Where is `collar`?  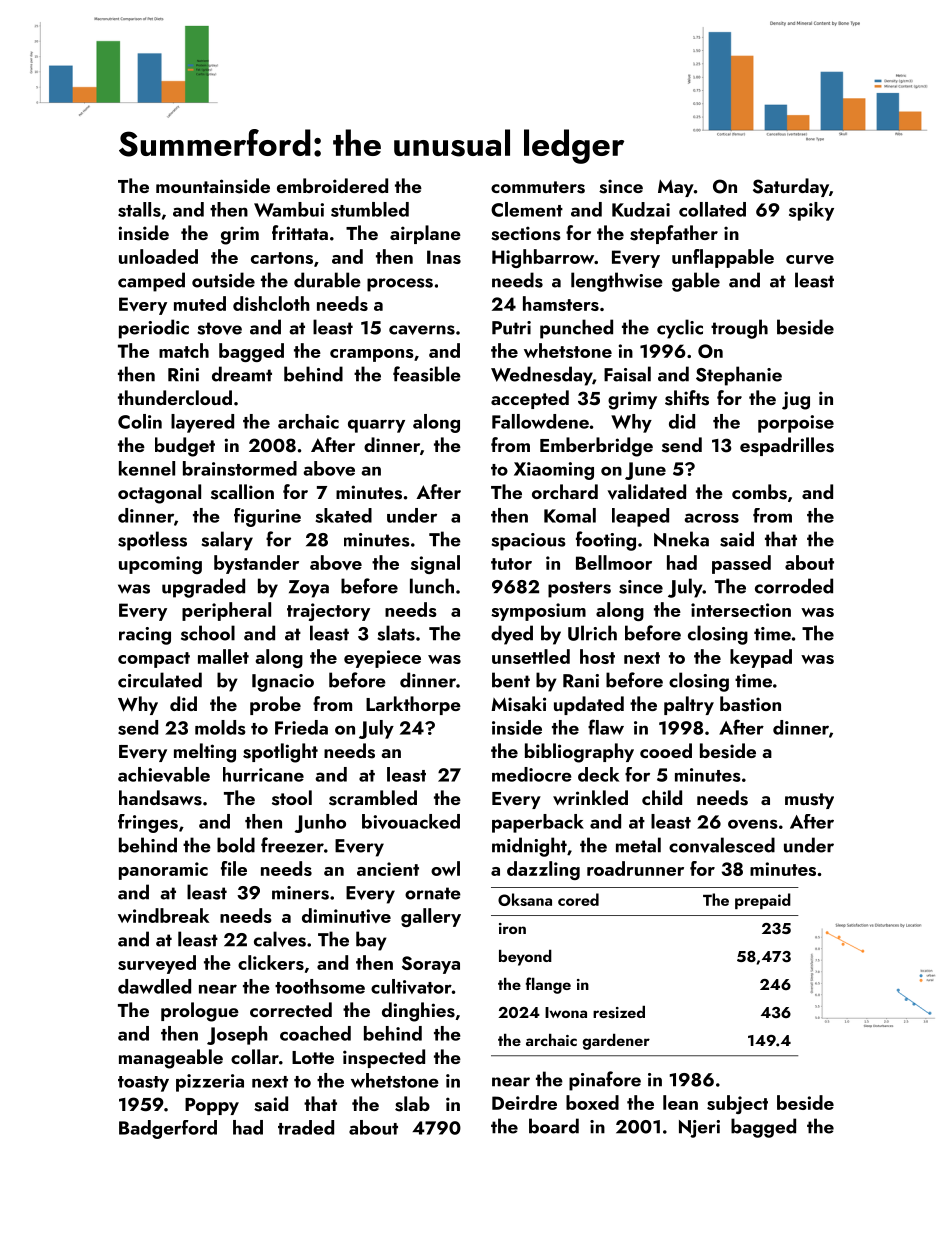
collar is located at coordinates (255, 1056).
